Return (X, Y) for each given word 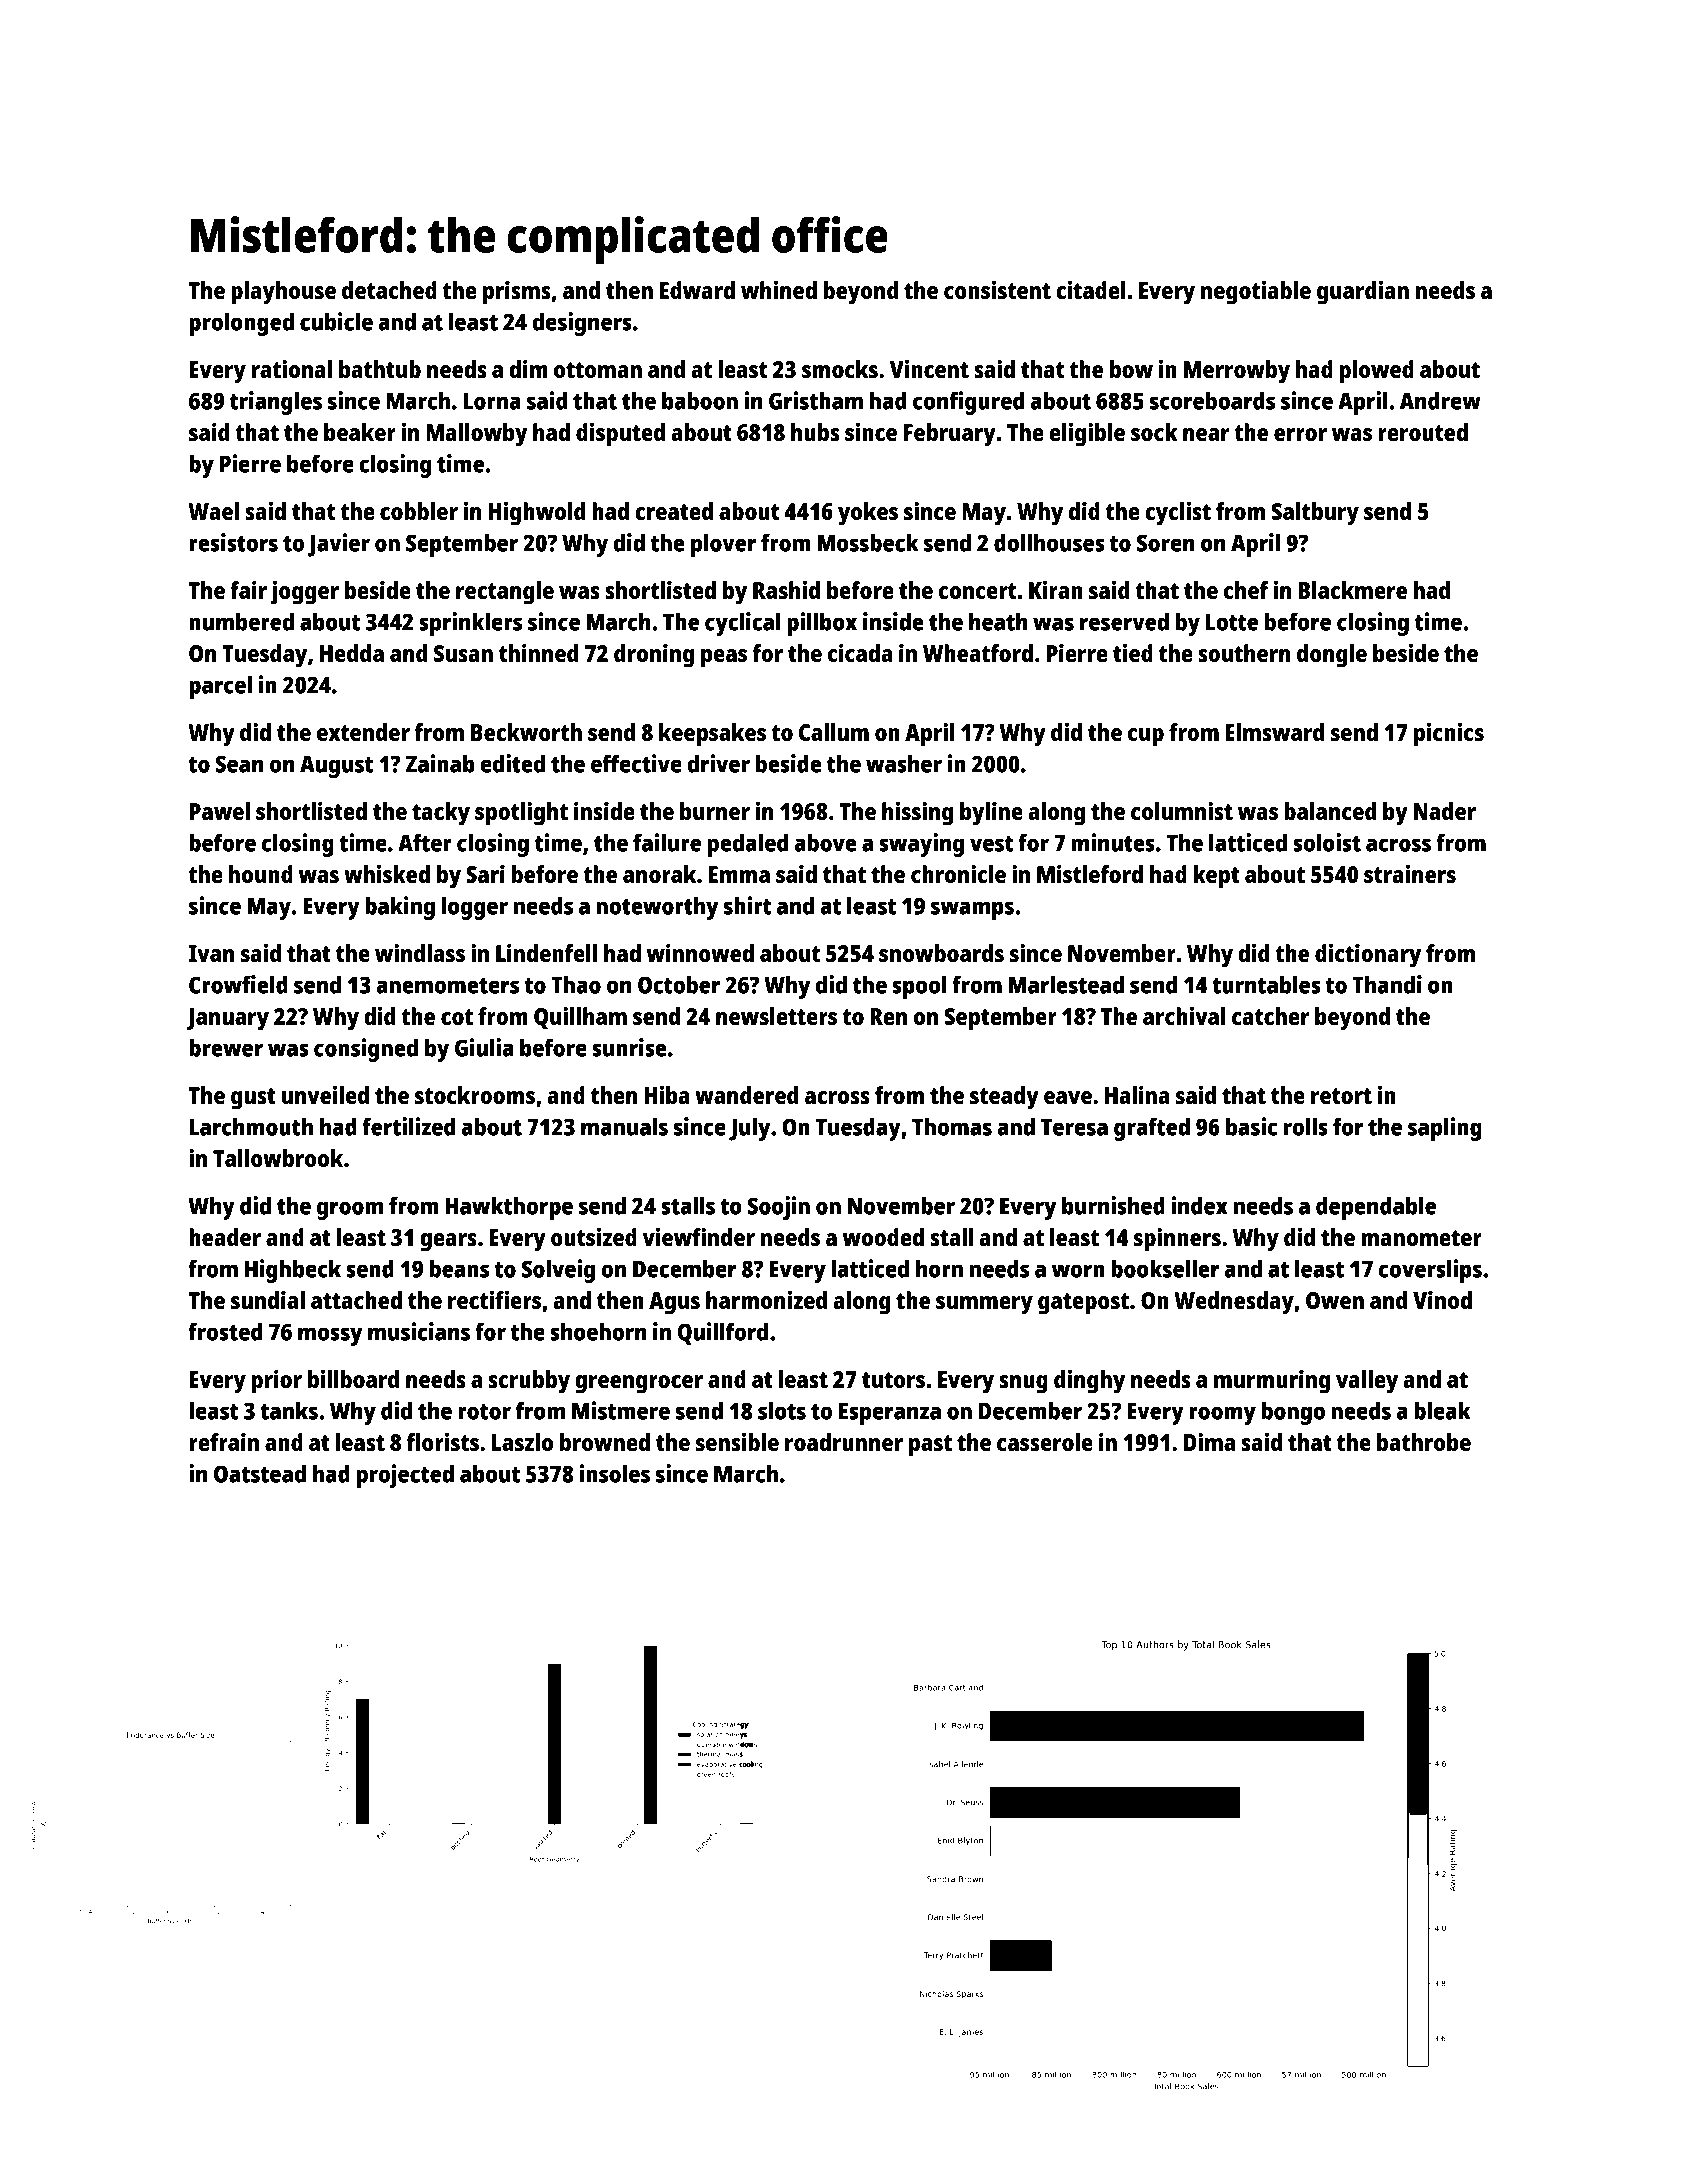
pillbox (822, 624)
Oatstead (260, 1473)
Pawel (220, 811)
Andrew (1440, 400)
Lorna (492, 401)
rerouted (1423, 432)
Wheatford (978, 653)
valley (1367, 1382)
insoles (615, 1473)
